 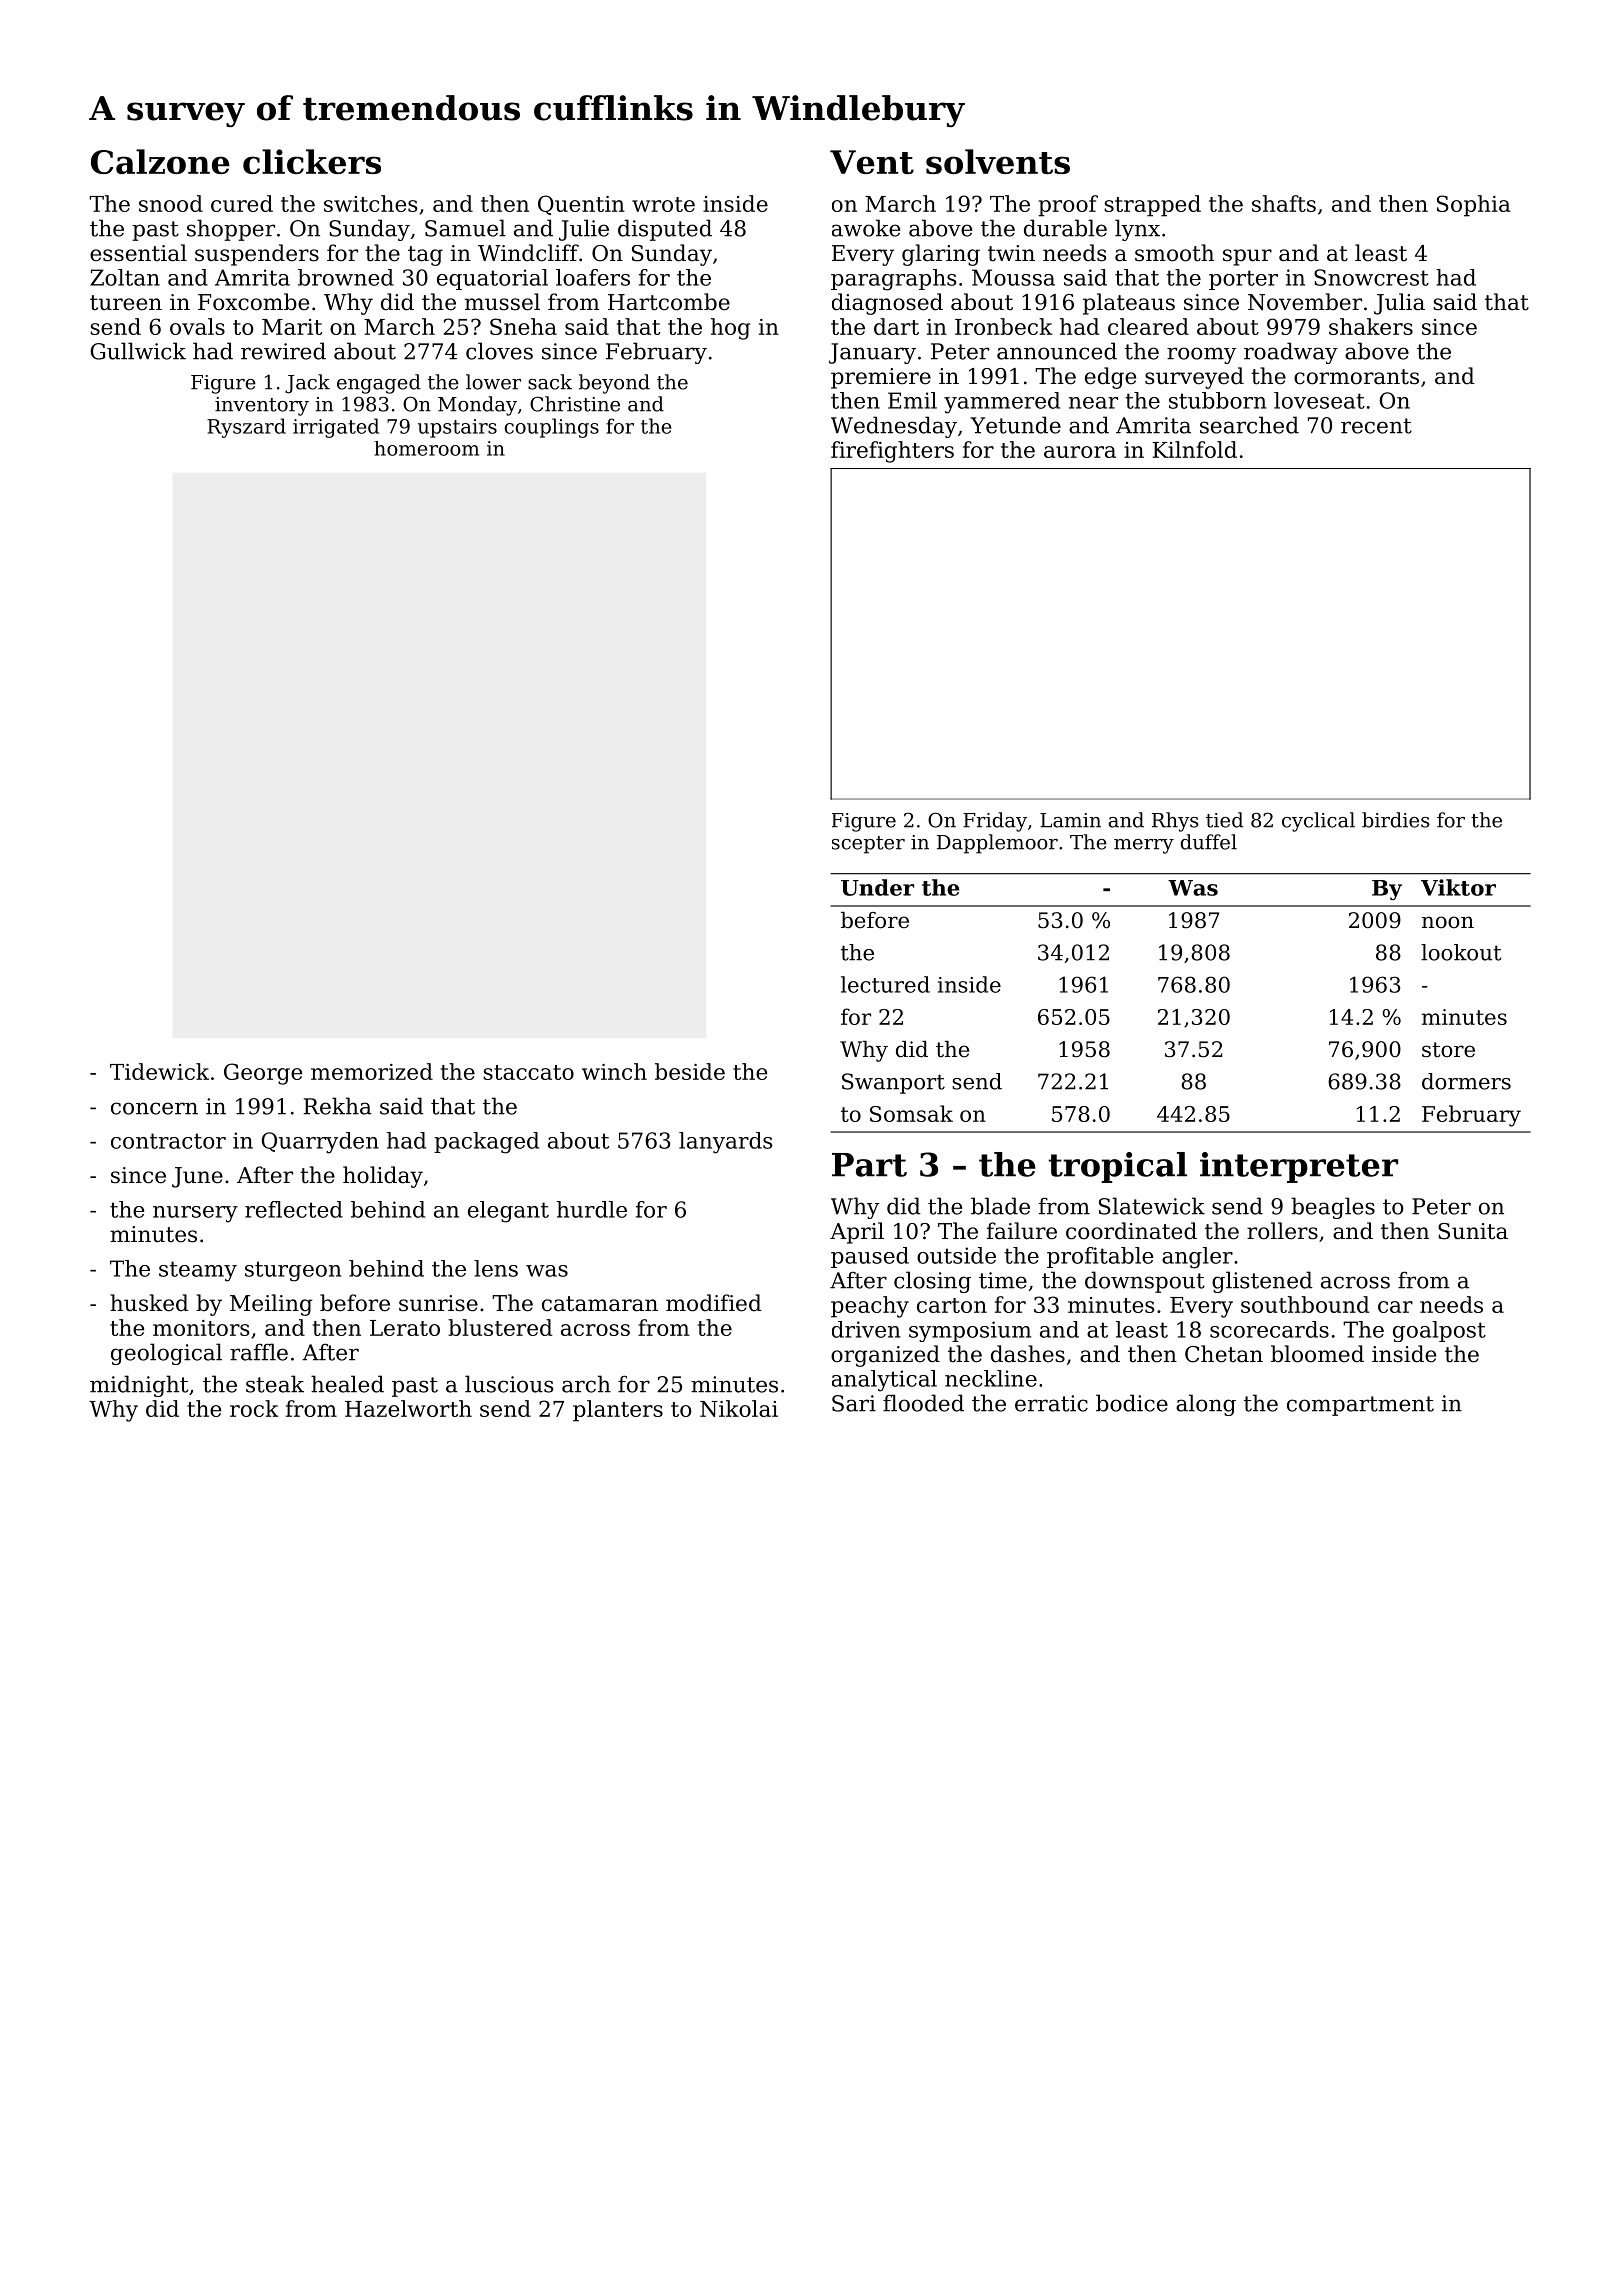 What do you see at coordinates (1376, 426) in the screenshot?
I see `recent` at bounding box center [1376, 426].
